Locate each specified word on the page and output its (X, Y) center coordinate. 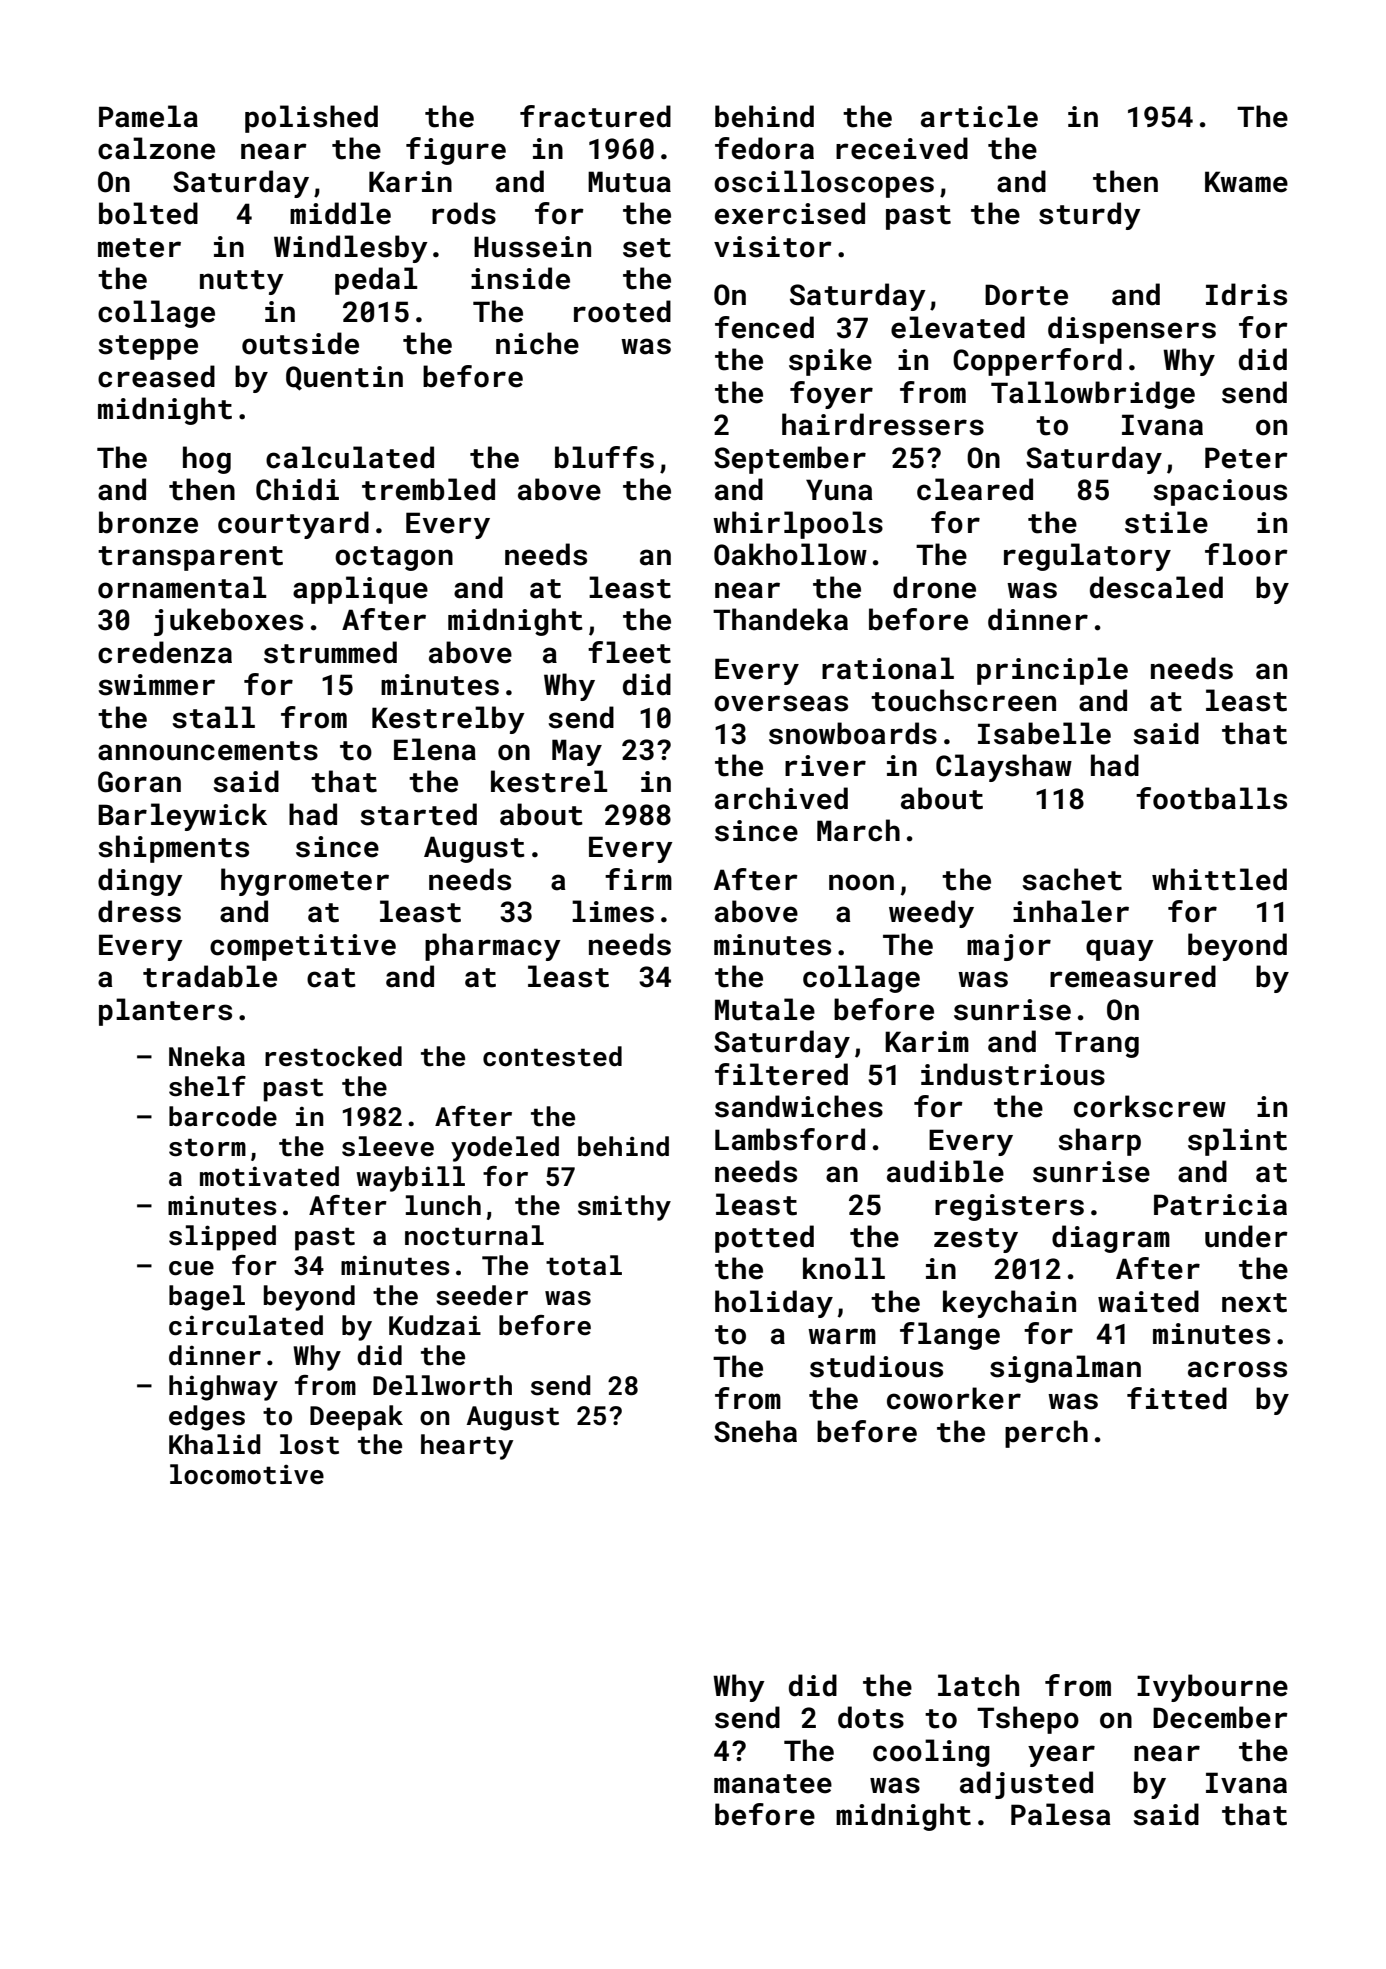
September (790, 460)
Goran (139, 782)
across (1237, 1369)
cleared (975, 489)
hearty (467, 1447)
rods (464, 213)
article (979, 116)
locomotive (247, 1474)
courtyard (293, 525)
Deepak (356, 1418)
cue (191, 1268)
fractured (595, 116)
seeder (482, 1295)
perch (1046, 1434)
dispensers (1132, 330)
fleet (629, 652)
